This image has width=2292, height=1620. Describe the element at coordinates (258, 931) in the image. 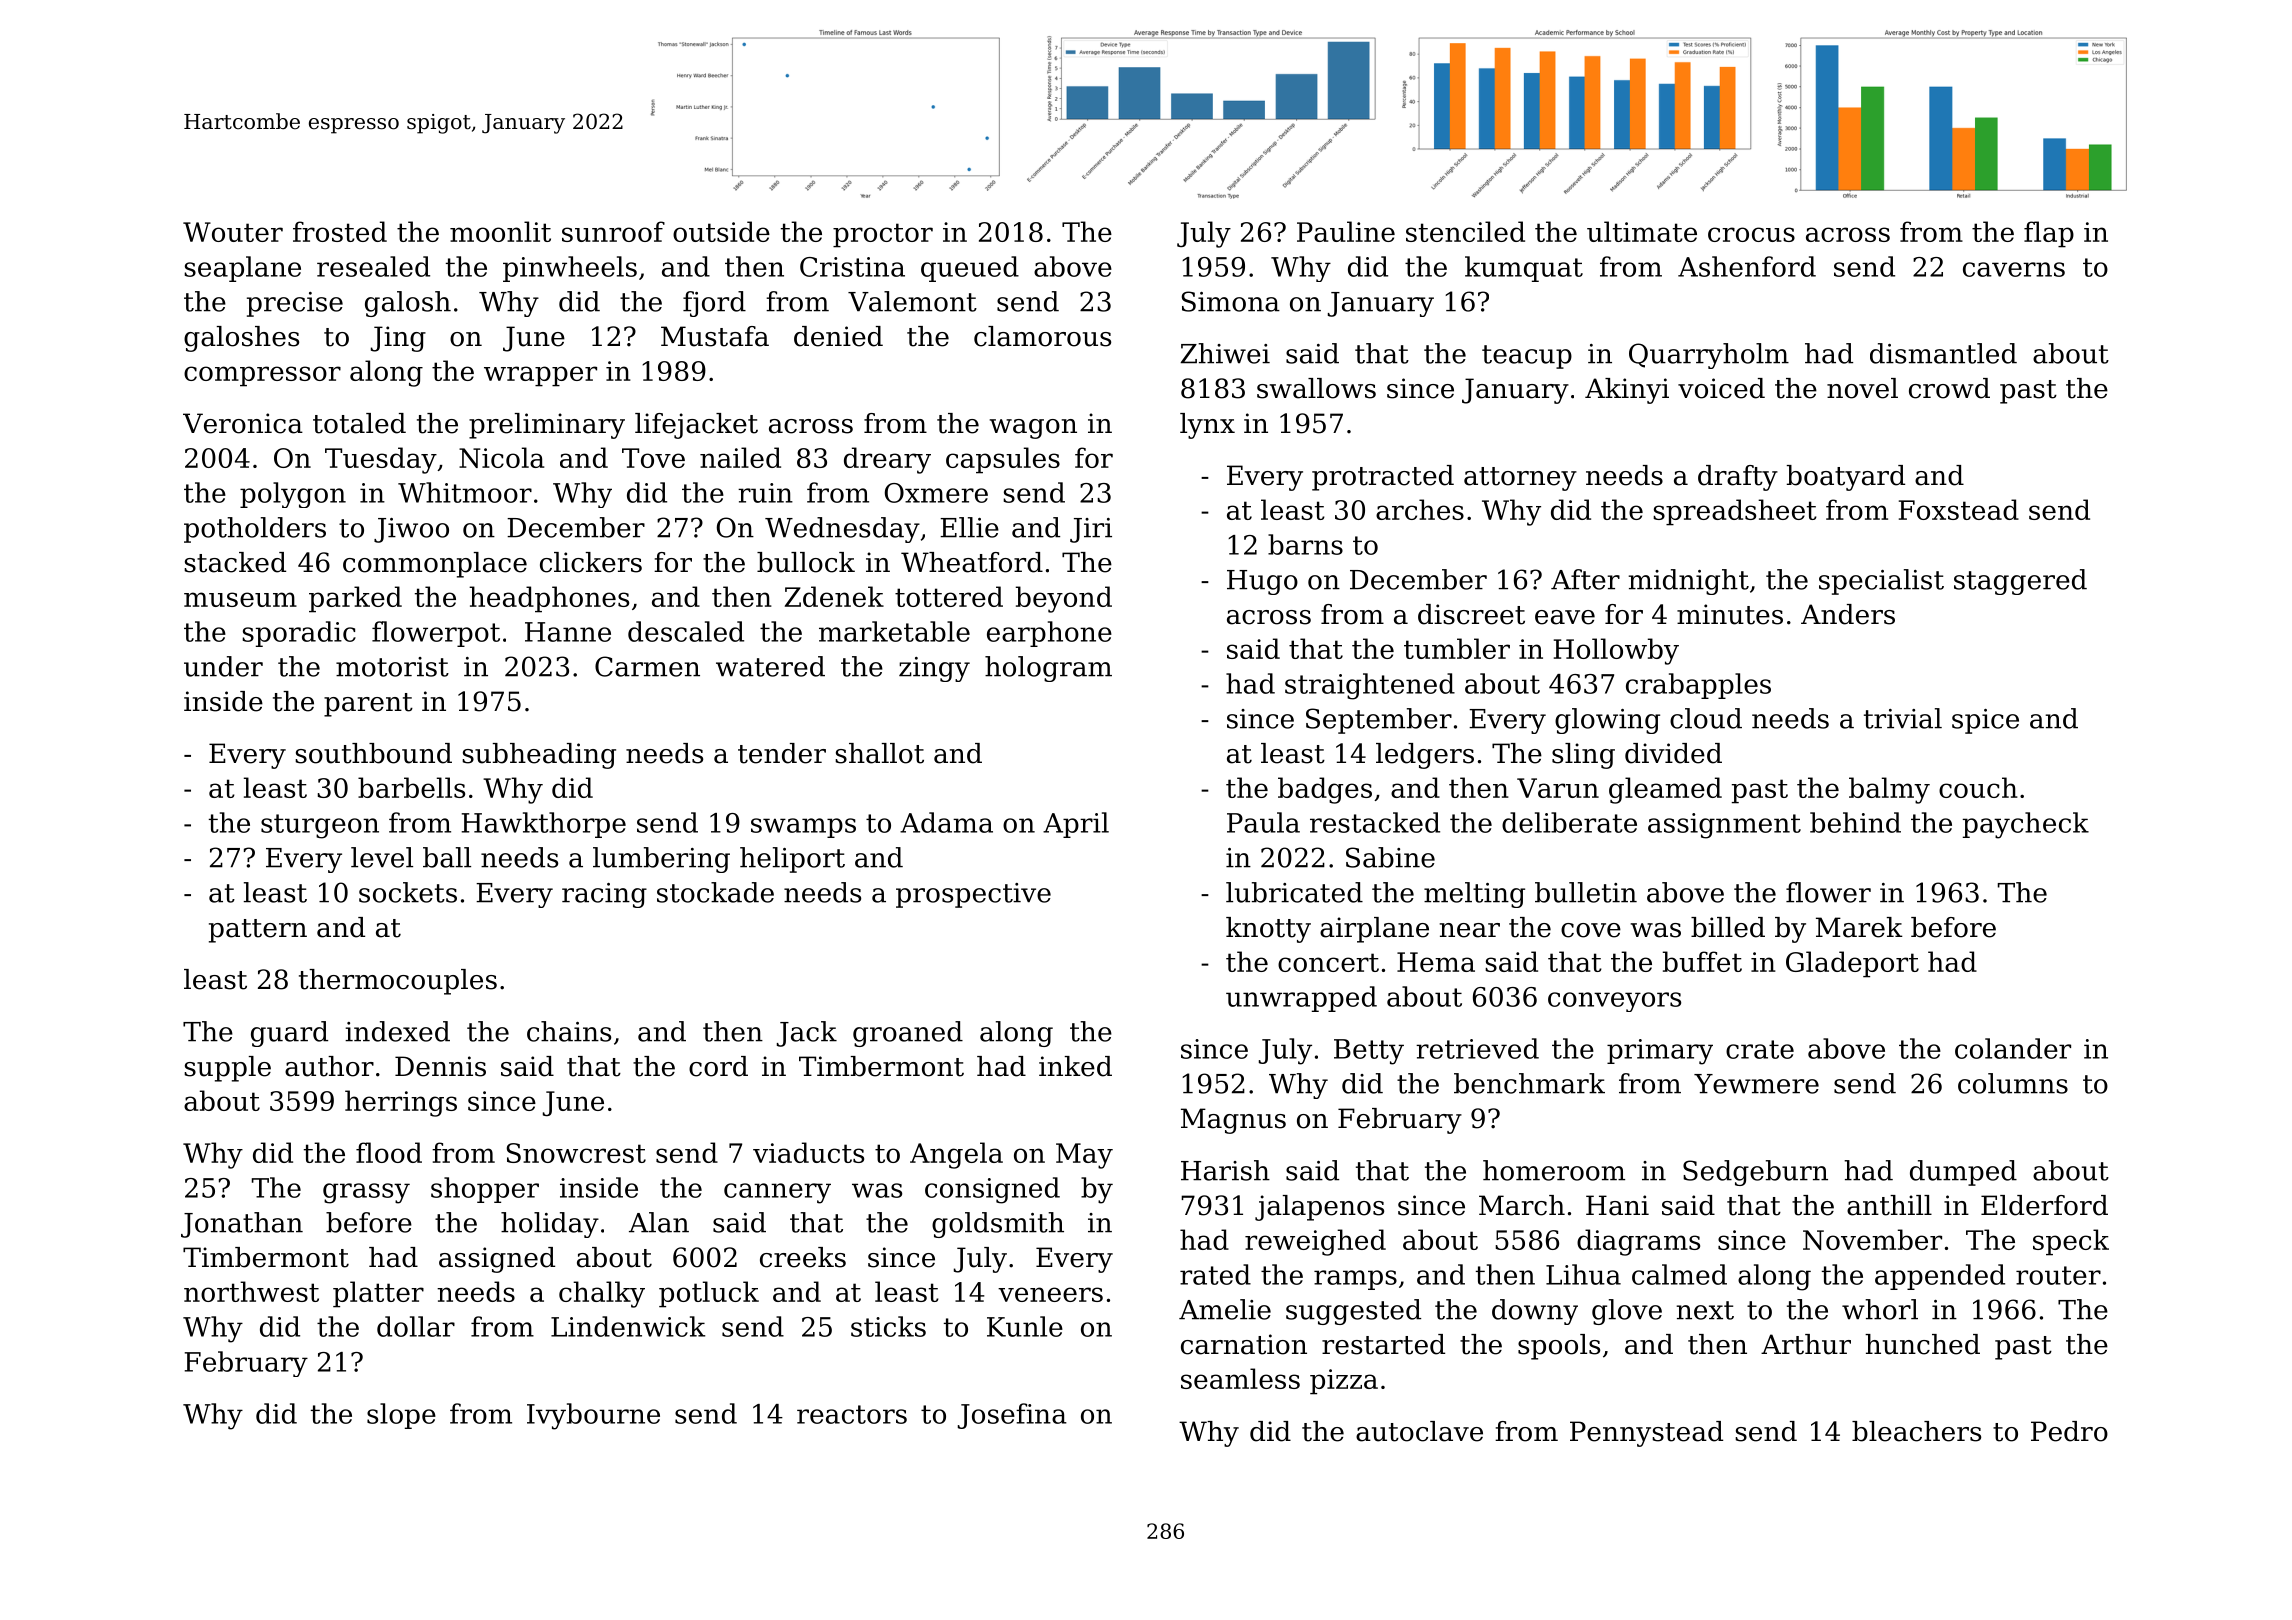

I see `pattern` at that location.
